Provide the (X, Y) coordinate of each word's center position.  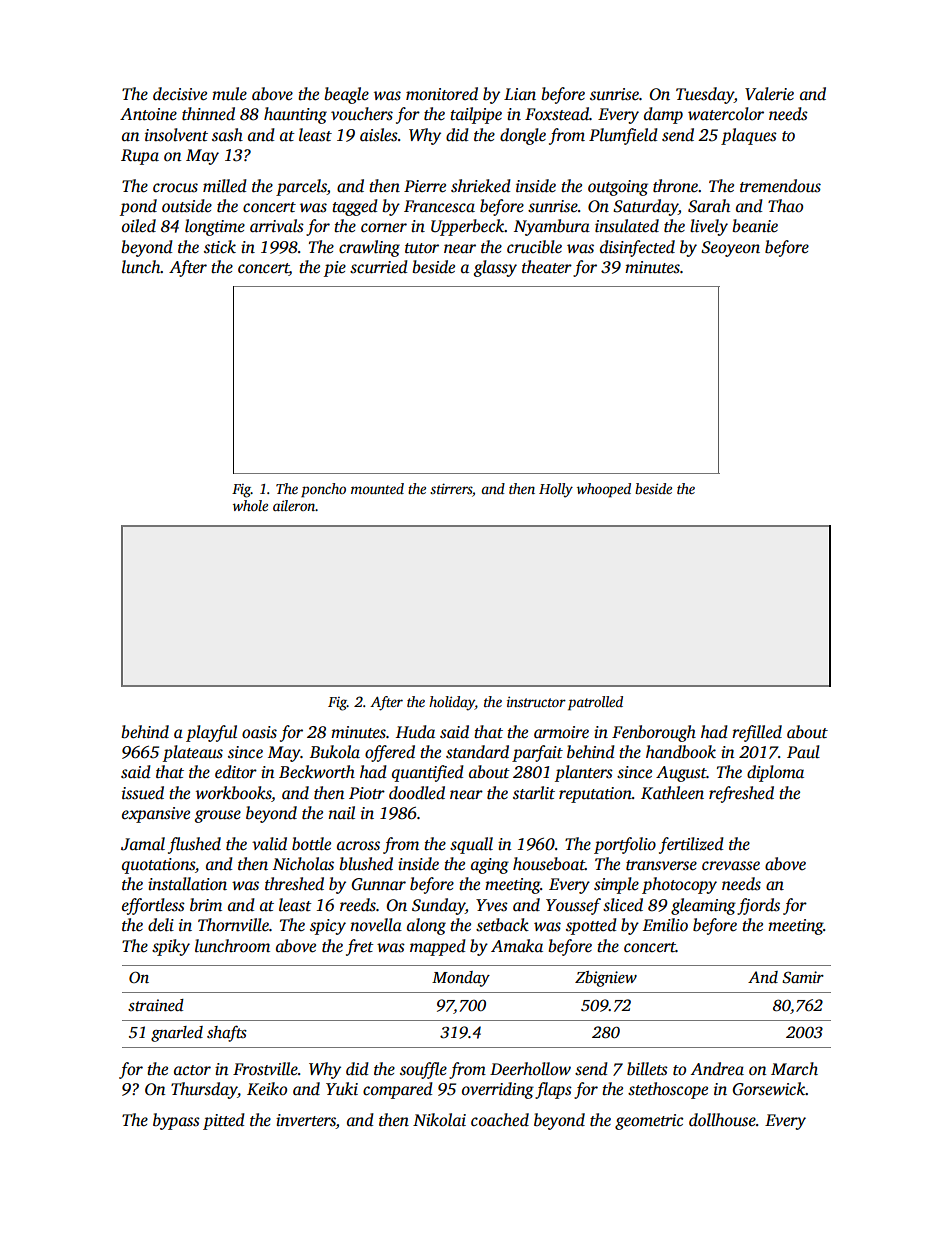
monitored (442, 94)
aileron (294, 505)
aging (490, 866)
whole (250, 505)
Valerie (769, 94)
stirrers (451, 488)
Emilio (665, 925)
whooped (604, 490)
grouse (217, 816)
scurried (379, 267)
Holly (556, 490)
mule (229, 94)
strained (156, 1005)
